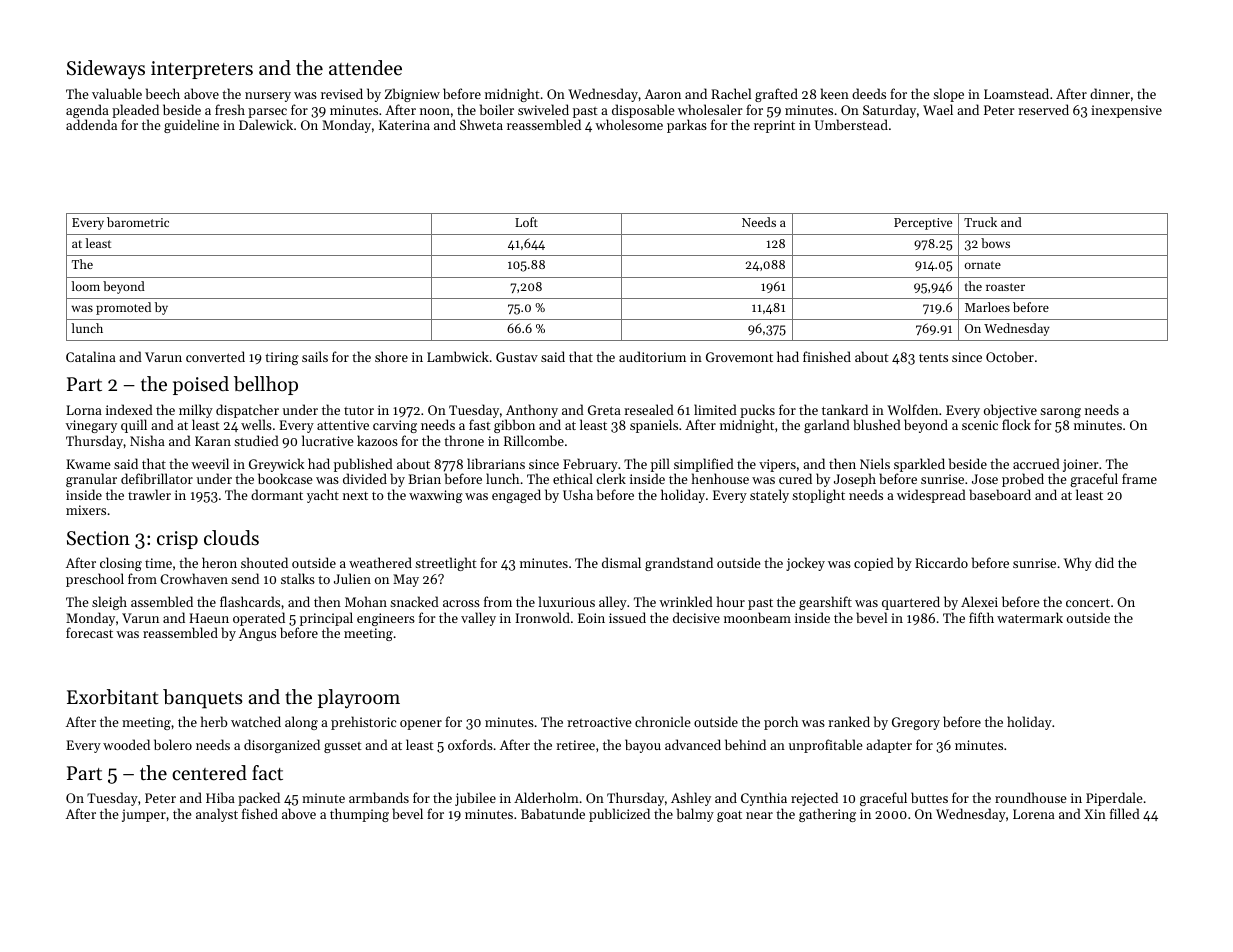 Image resolution: width=1233 pixels, height=952 pixels. Describe the element at coordinates (88, 464) in the screenshot. I see `Kwame` at that location.
